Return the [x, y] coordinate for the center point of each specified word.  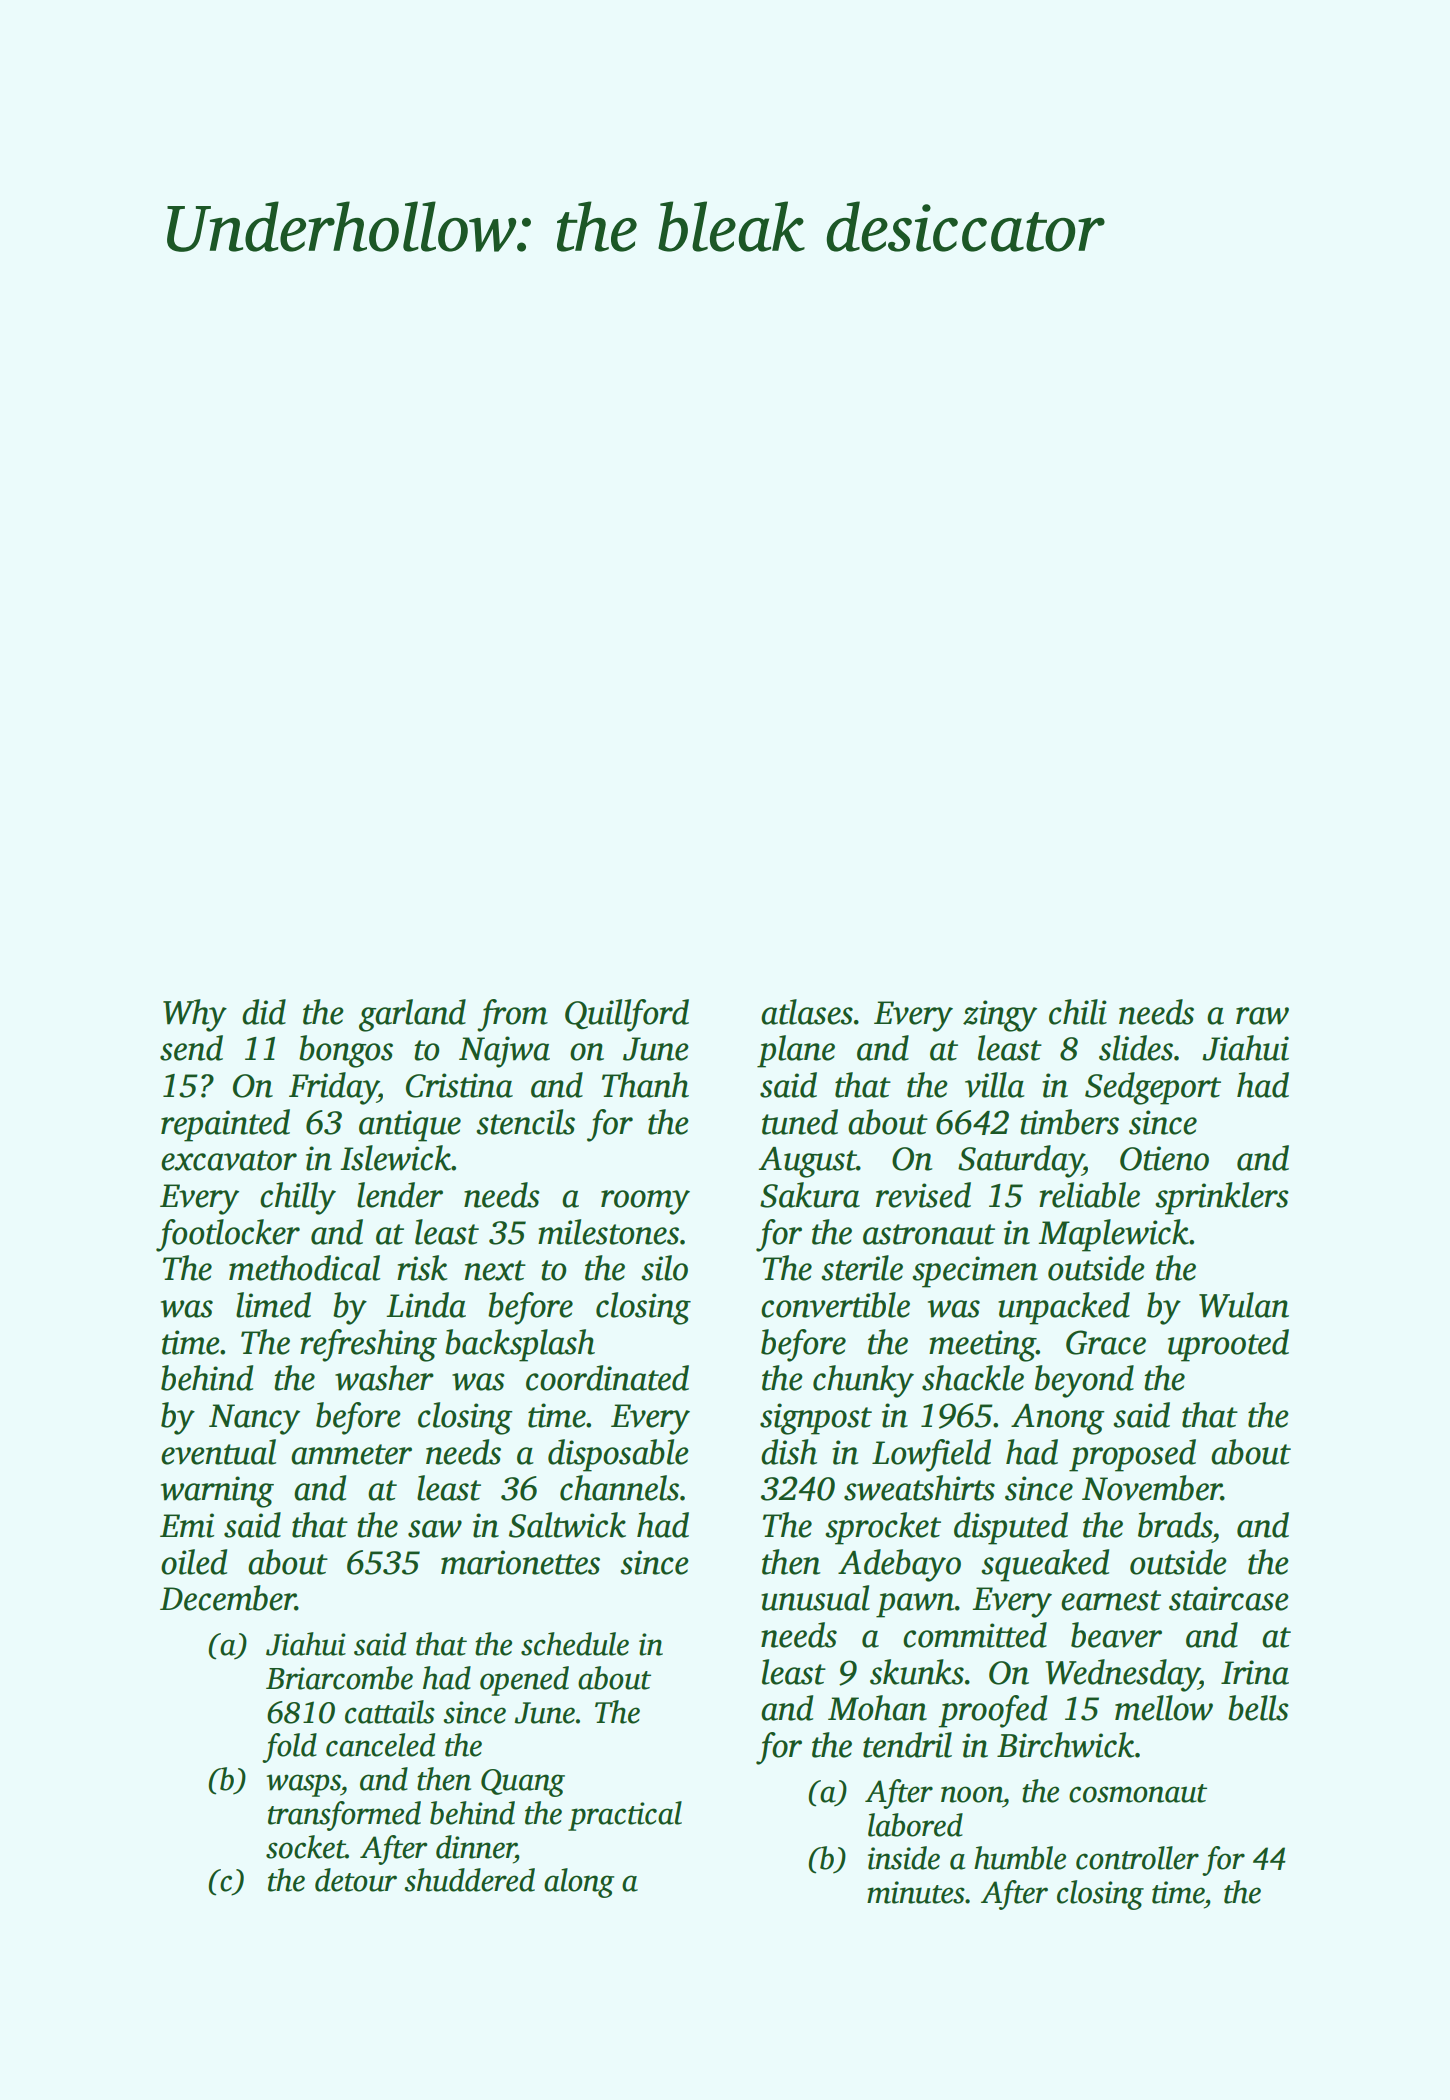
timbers [1069, 1122]
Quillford [627, 1015]
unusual [815, 1598]
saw [435, 1529]
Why [195, 1015]
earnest [1111, 1600]
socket [306, 1847]
